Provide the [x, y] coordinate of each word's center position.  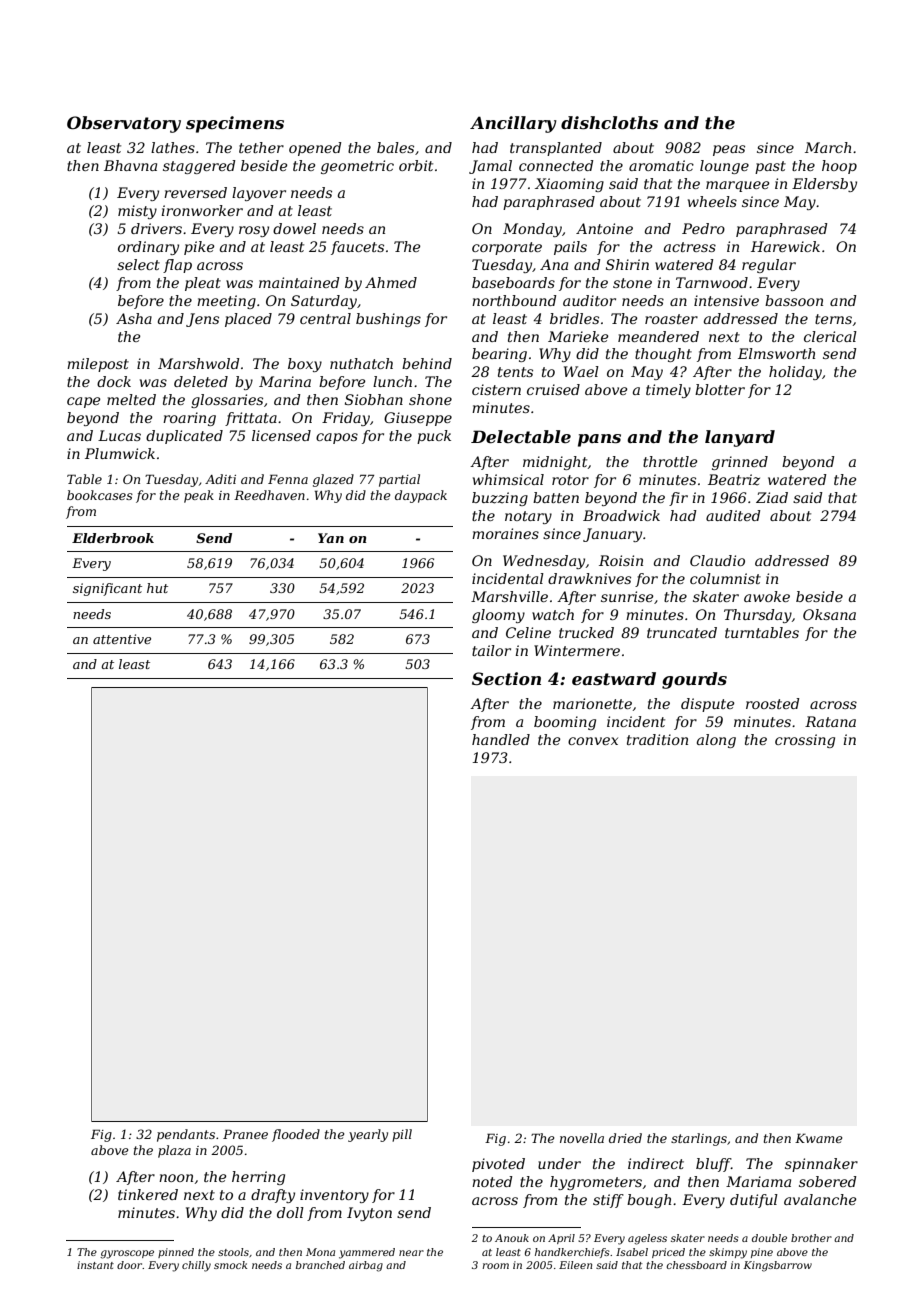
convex [593, 741]
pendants [186, 1135]
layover [259, 194]
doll [290, 1212]
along [716, 741]
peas [729, 150]
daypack [421, 496]
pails [570, 248]
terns [833, 319]
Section [506, 678]
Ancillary [513, 124]
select [138, 264]
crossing [805, 741]
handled [501, 739]
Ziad [772, 497]
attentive [122, 639]
